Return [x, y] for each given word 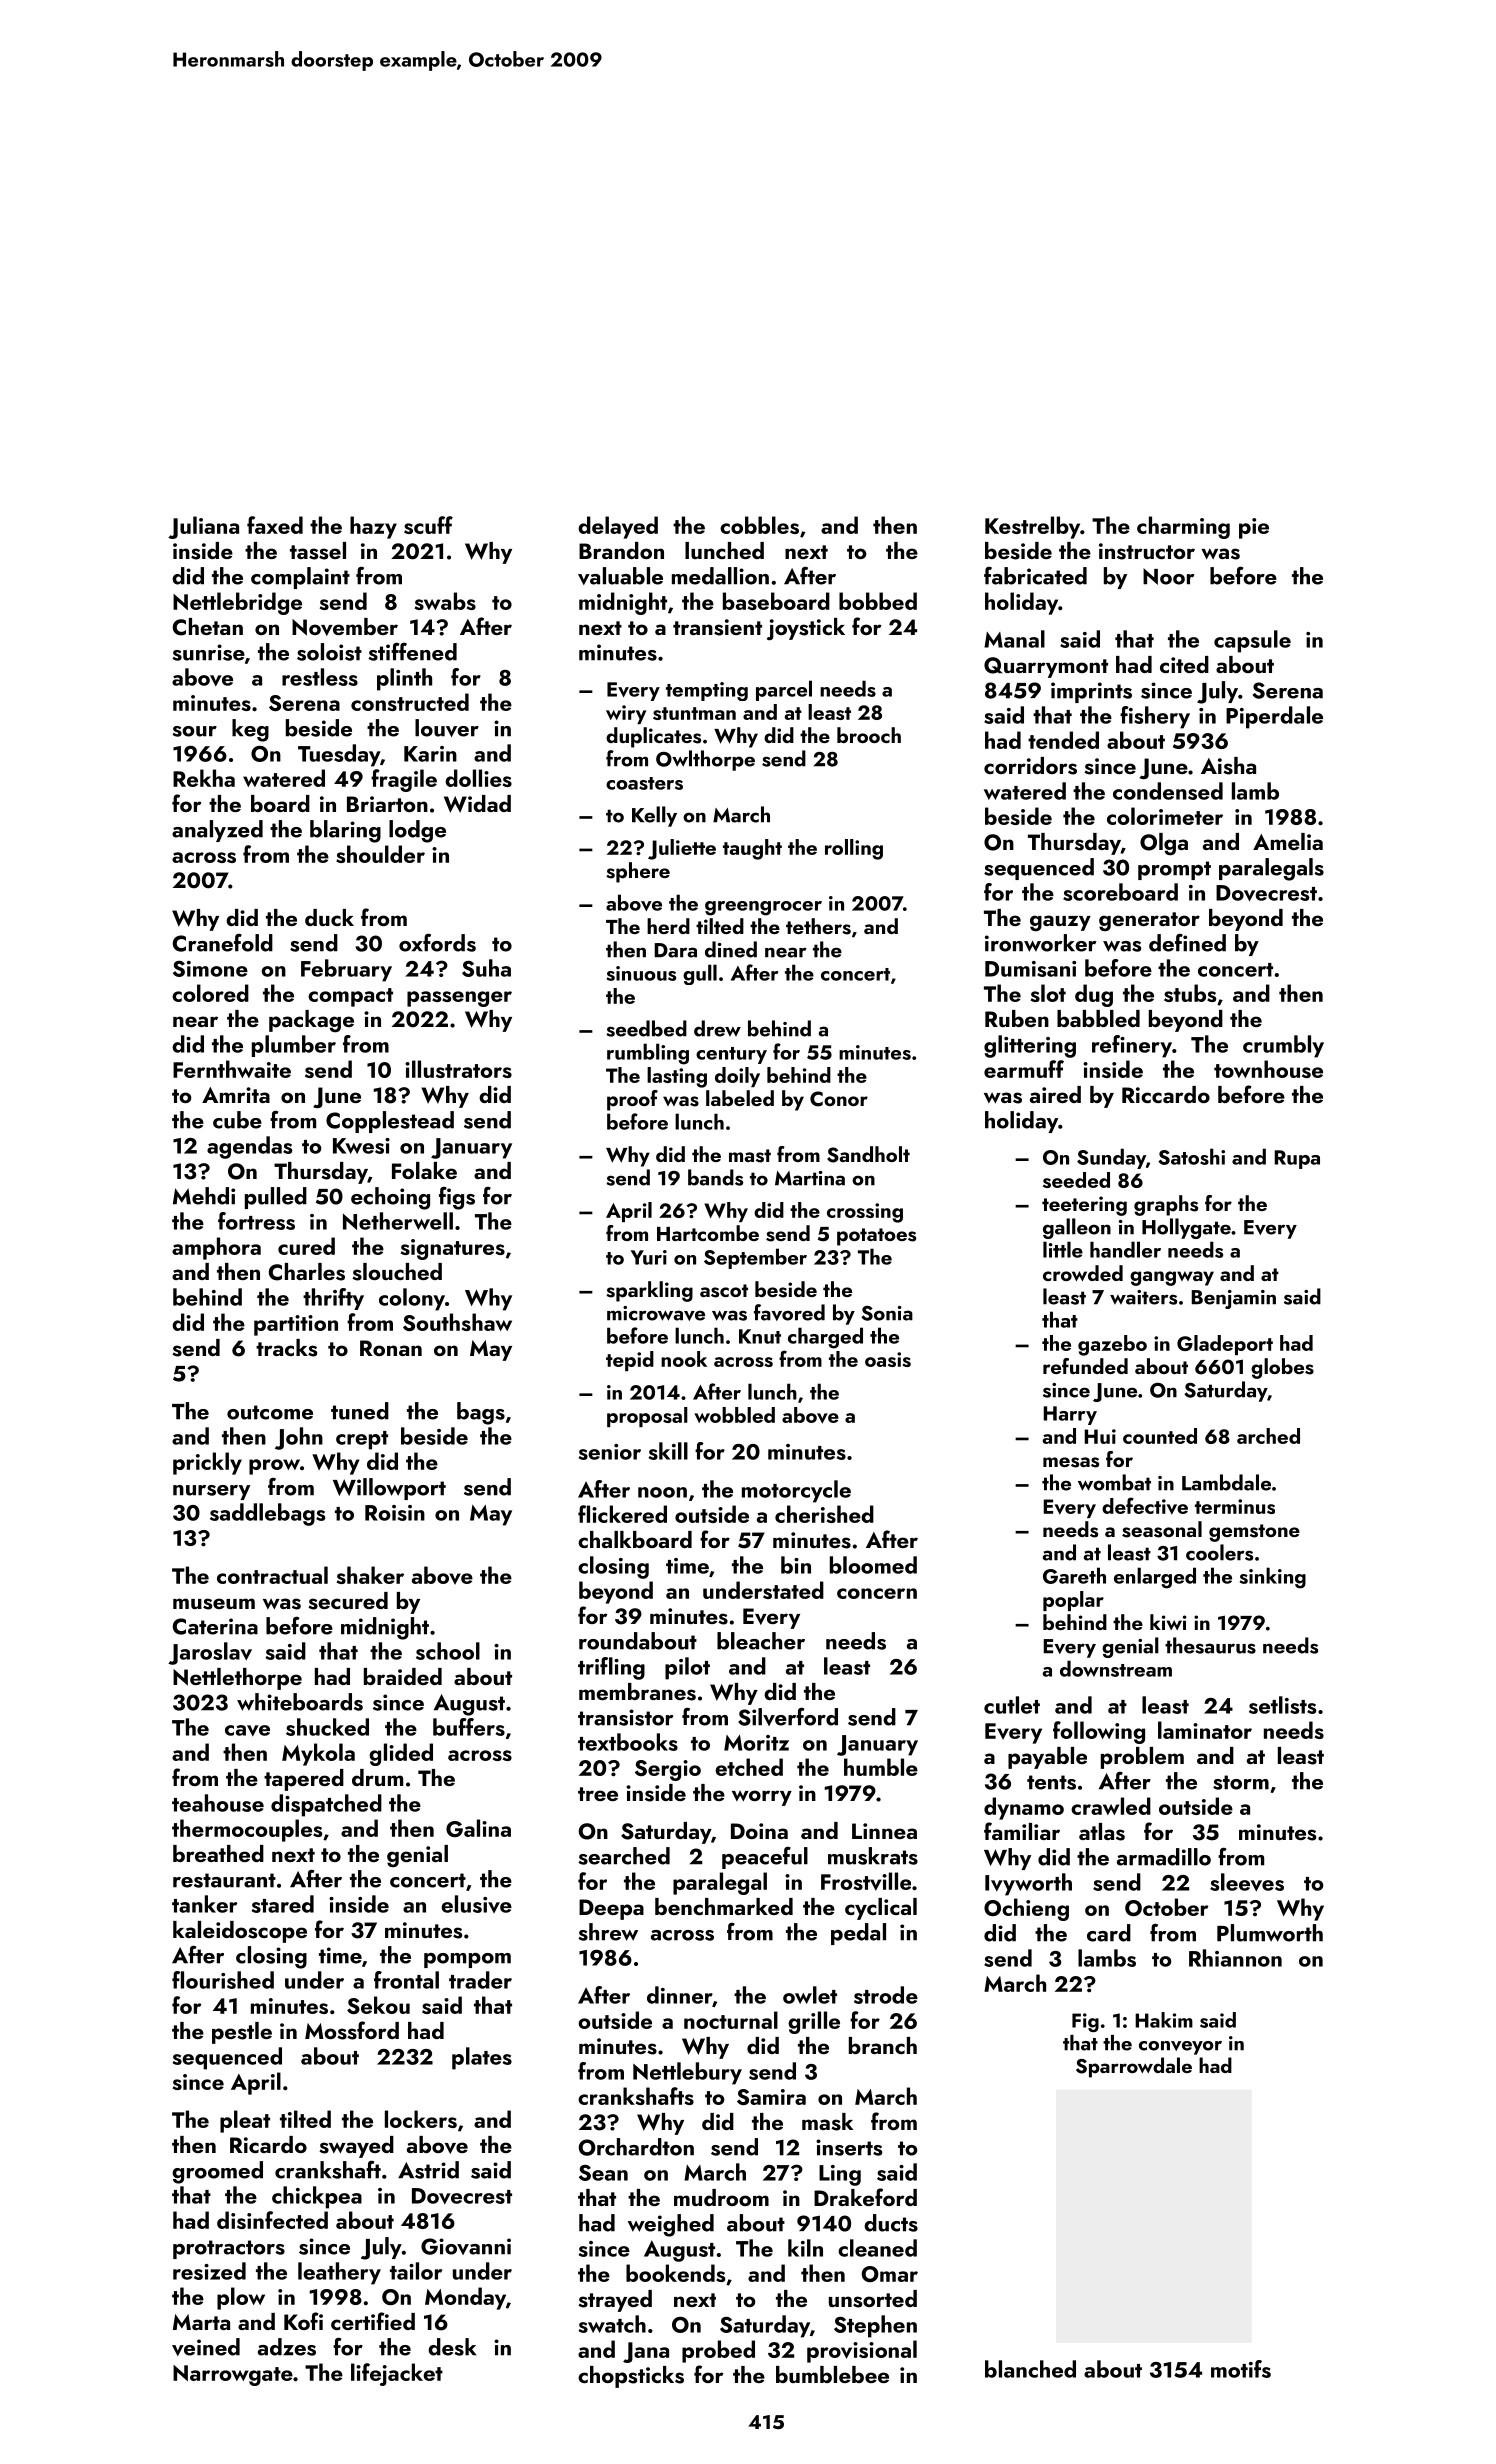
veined [206, 2347]
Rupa [1297, 1159]
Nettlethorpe [237, 1679]
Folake [424, 1170]
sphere [638, 872]
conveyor [1180, 2048]
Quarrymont [1046, 667]
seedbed [646, 1028]
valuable [620, 576]
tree [598, 1794]
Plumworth [1270, 1933]
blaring [345, 831]
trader [480, 1980]
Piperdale [1274, 717]
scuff [428, 525]
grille [814, 2022]
